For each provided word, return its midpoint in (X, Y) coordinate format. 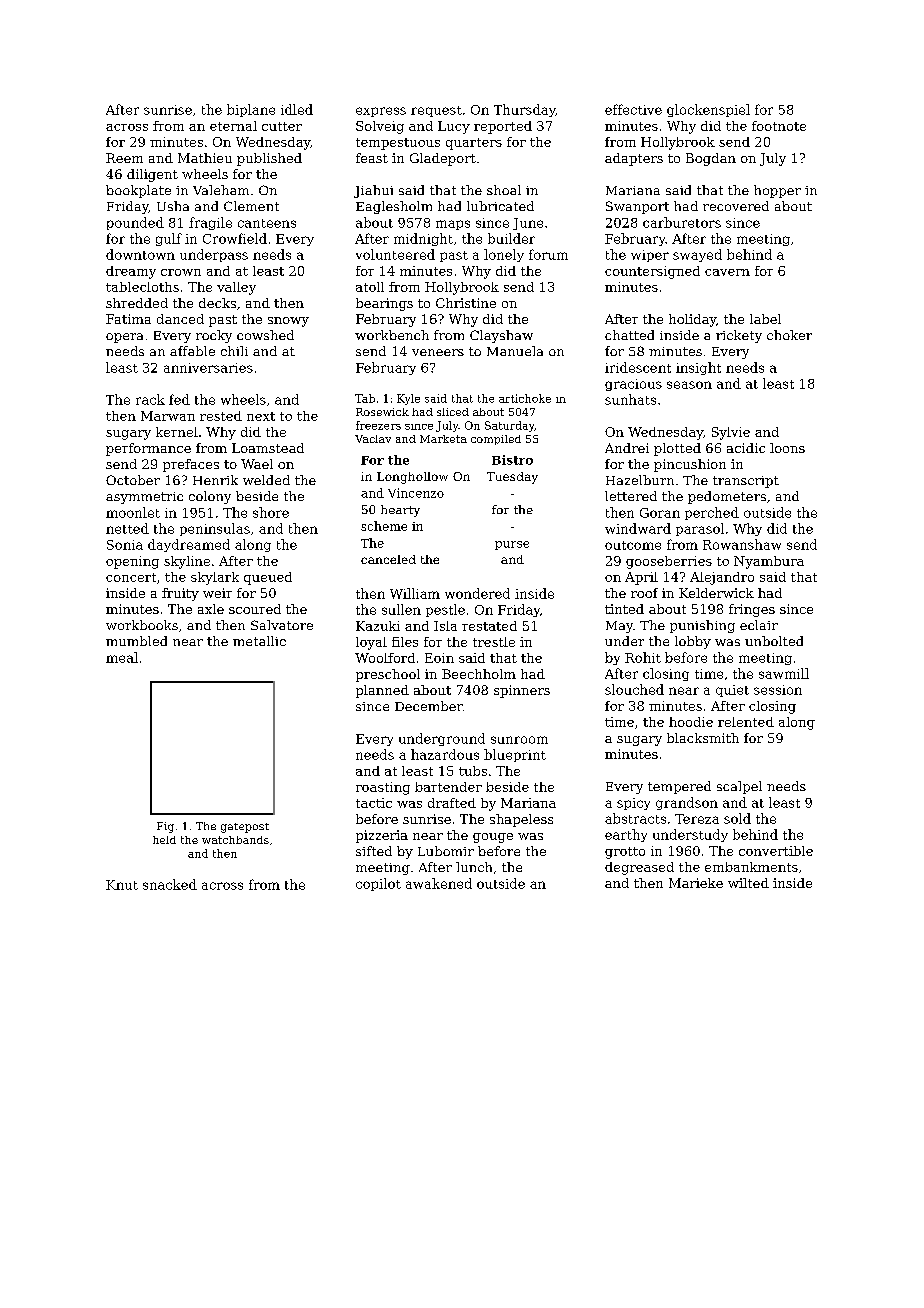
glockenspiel (708, 110)
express (381, 112)
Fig (165, 827)
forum (548, 254)
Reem (124, 158)
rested (221, 416)
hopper (777, 191)
